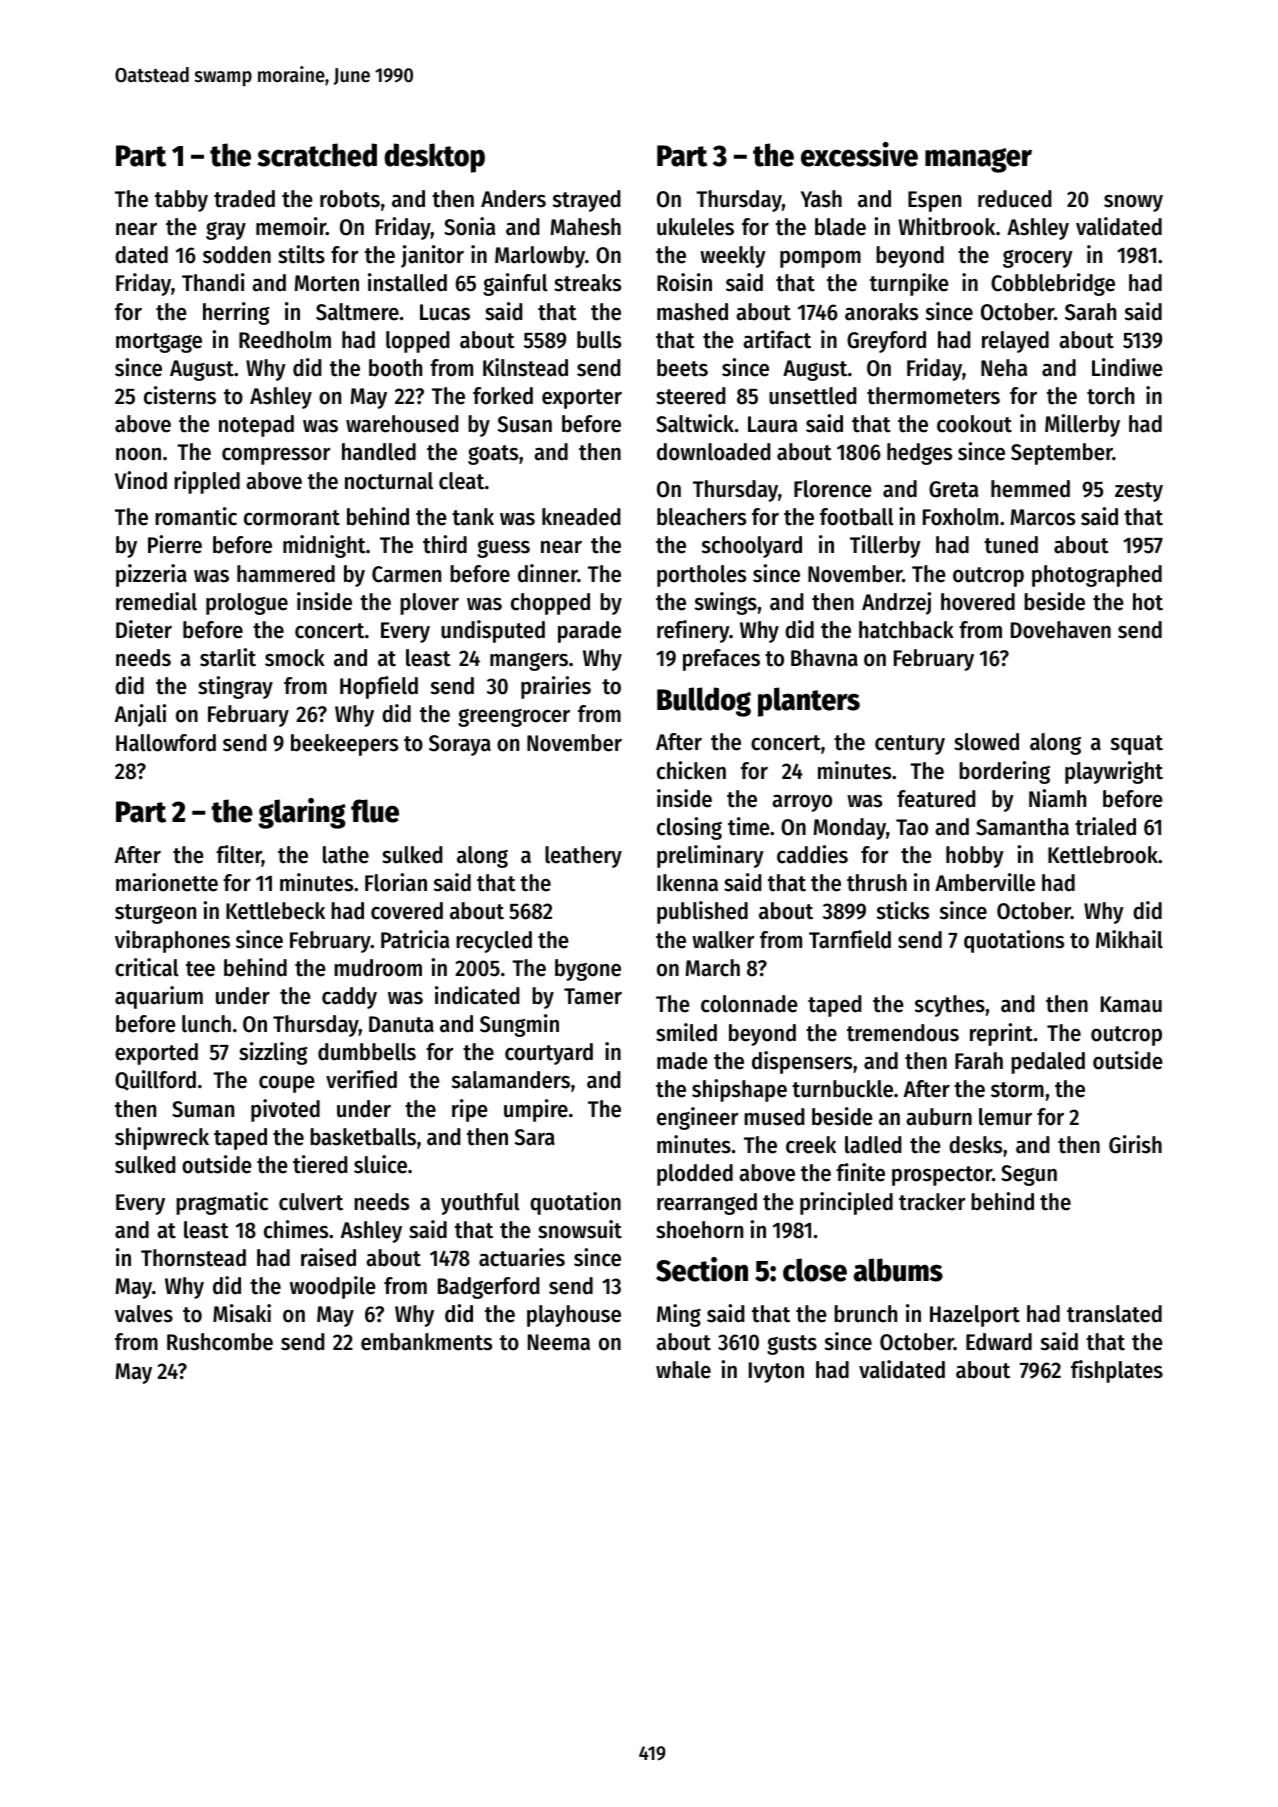 This document has height=1807, width=1278. What do you see at coordinates (220, 1342) in the document?
I see `Rushcombe` at bounding box center [220, 1342].
